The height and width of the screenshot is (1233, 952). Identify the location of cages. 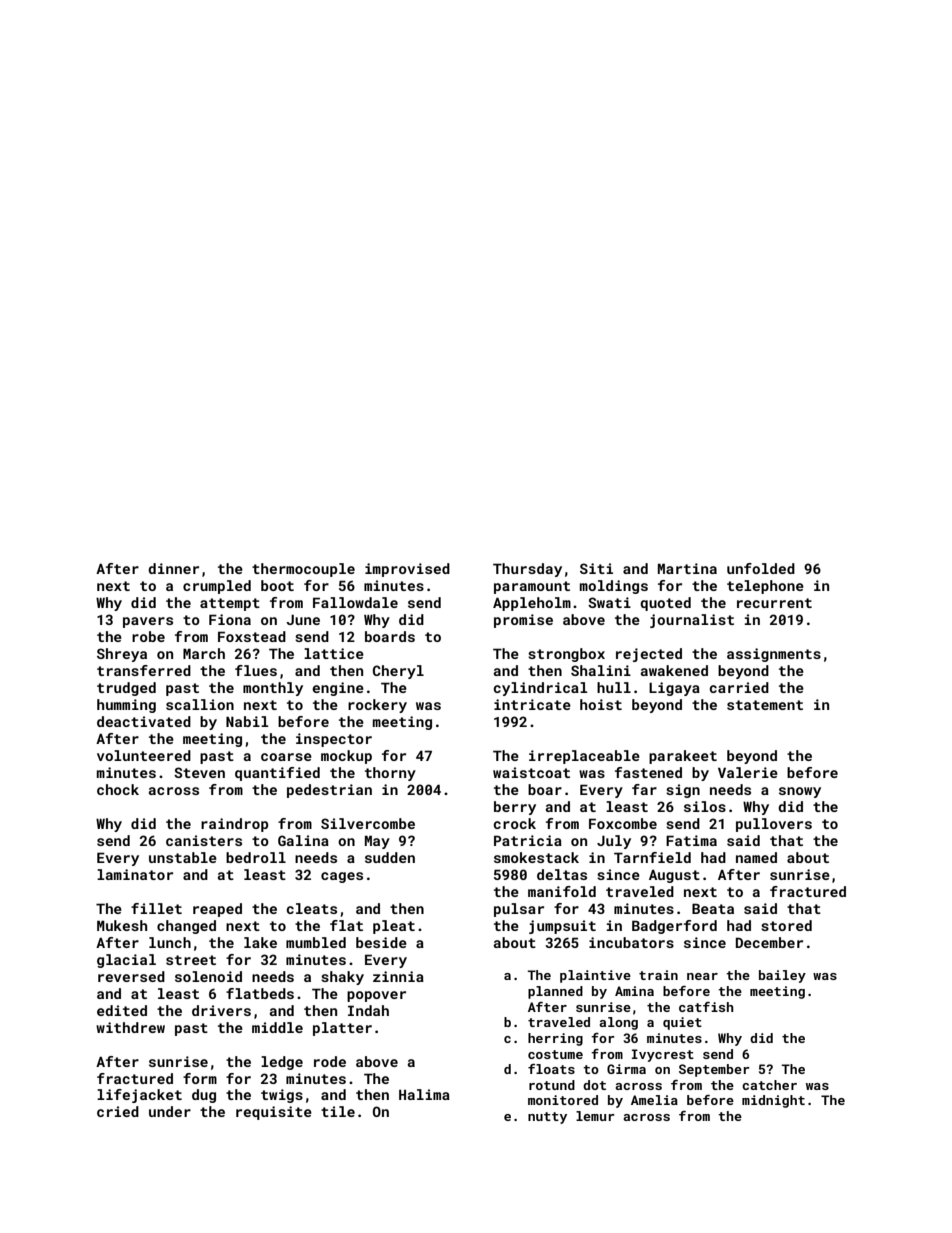
(342, 877).
